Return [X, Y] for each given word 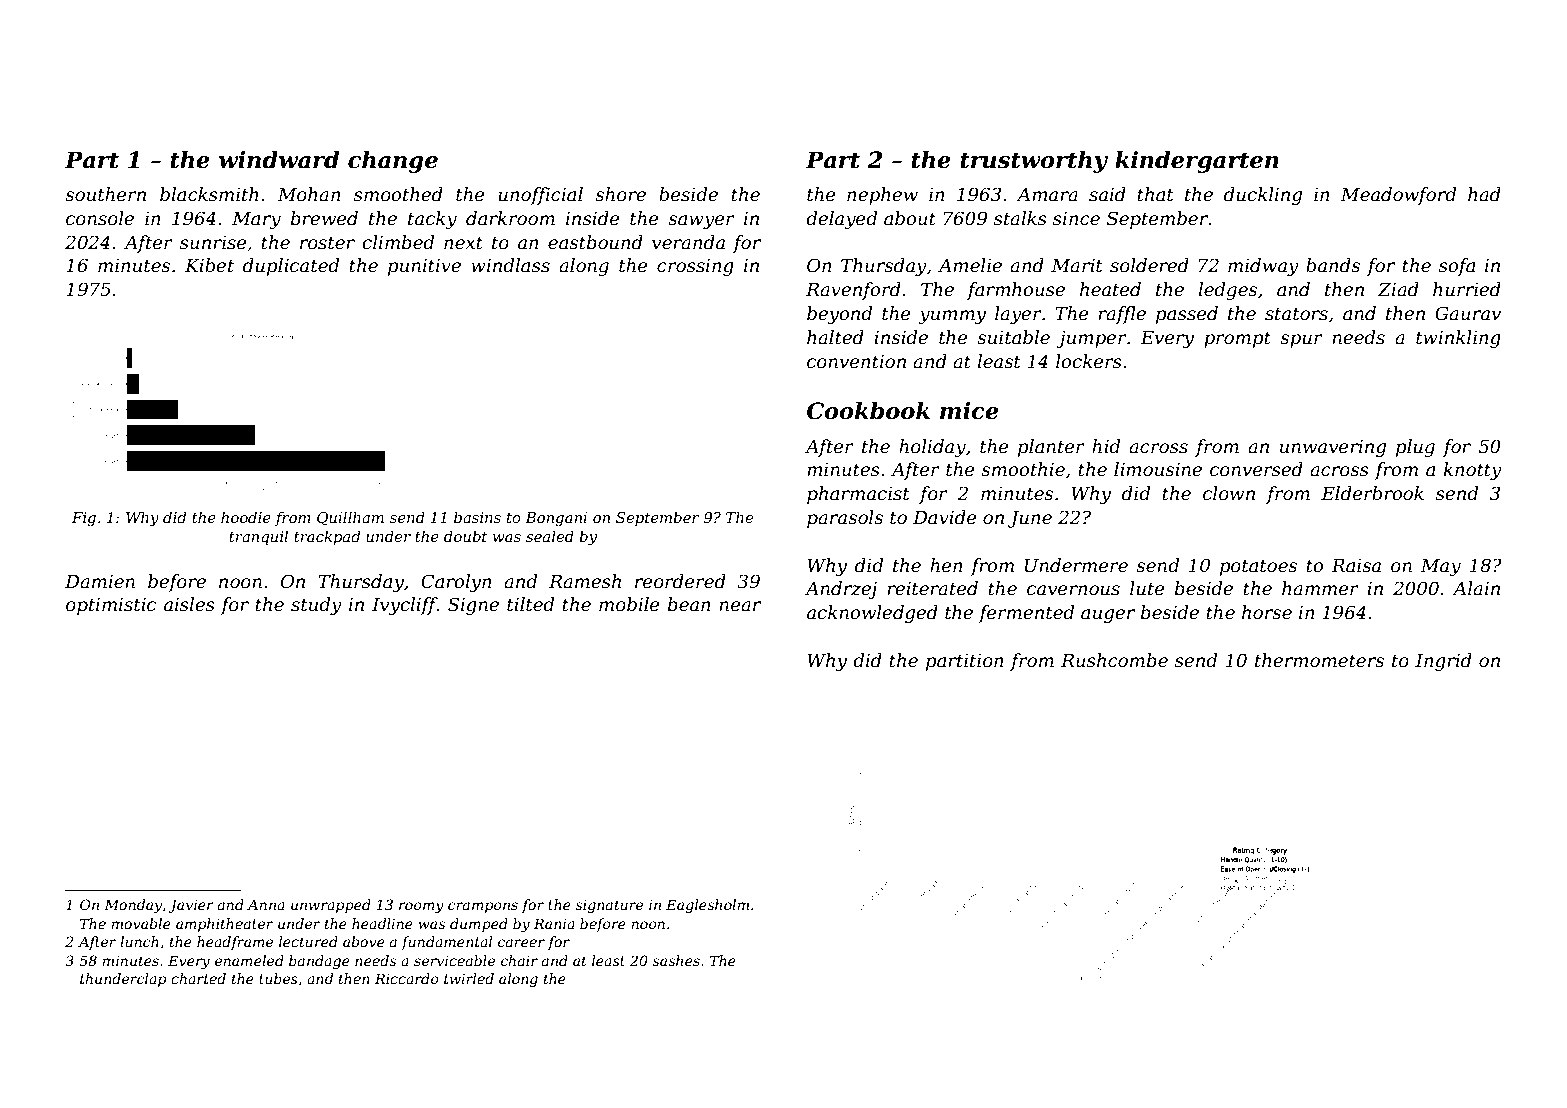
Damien [100, 581]
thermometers [1319, 660]
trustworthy [1034, 162]
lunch [139, 941]
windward [279, 160]
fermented [1026, 614]
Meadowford [1398, 196]
